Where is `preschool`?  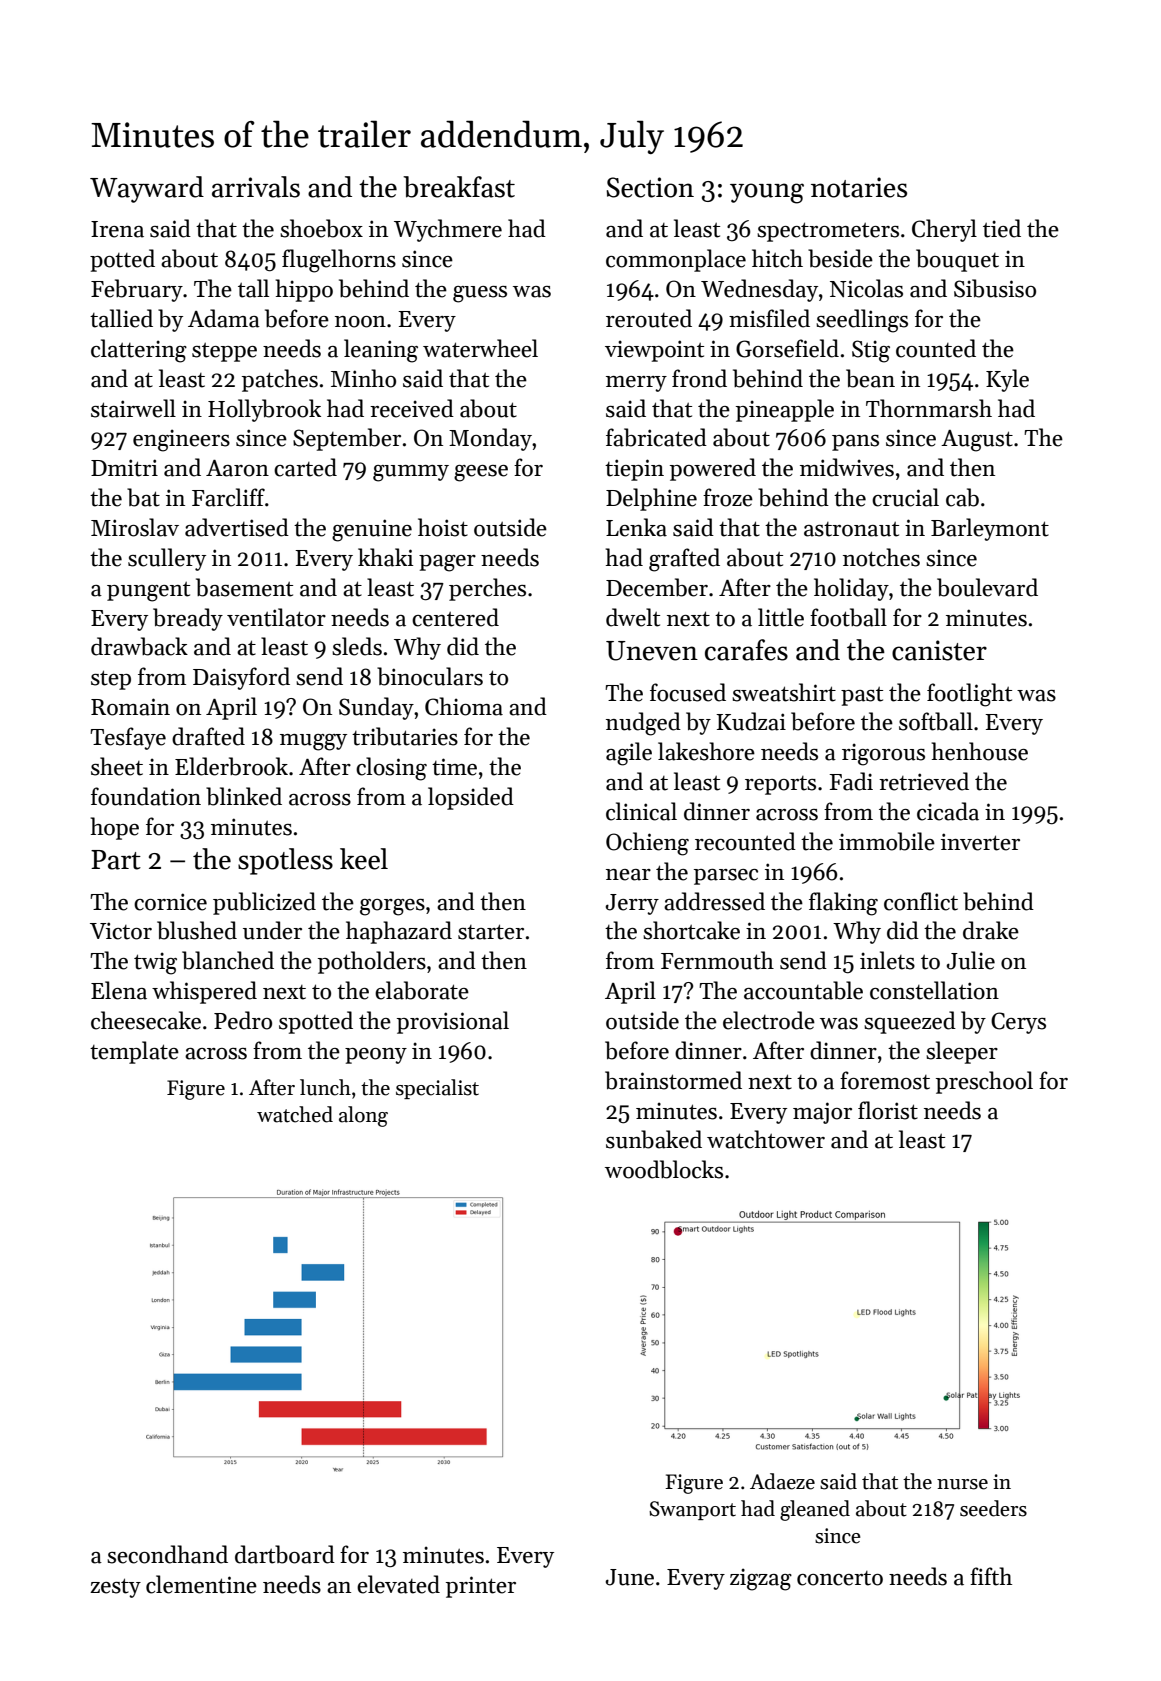
preschool is located at coordinates (984, 1082).
